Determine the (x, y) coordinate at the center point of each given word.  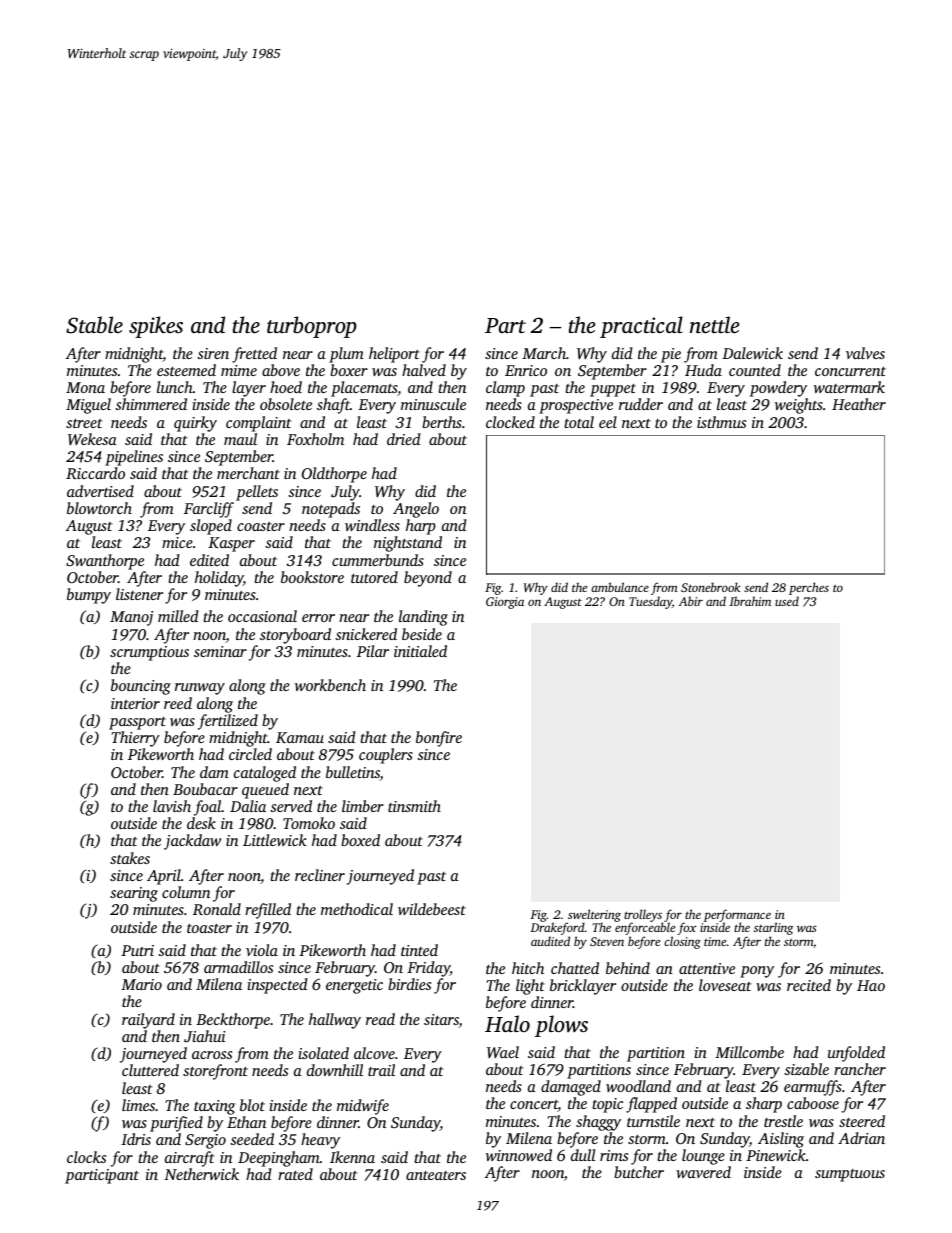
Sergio (205, 1141)
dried (404, 439)
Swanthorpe (105, 562)
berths (442, 422)
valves (865, 353)
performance (737, 916)
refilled (268, 911)
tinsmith (414, 806)
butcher (639, 1172)
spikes (156, 327)
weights (799, 406)
